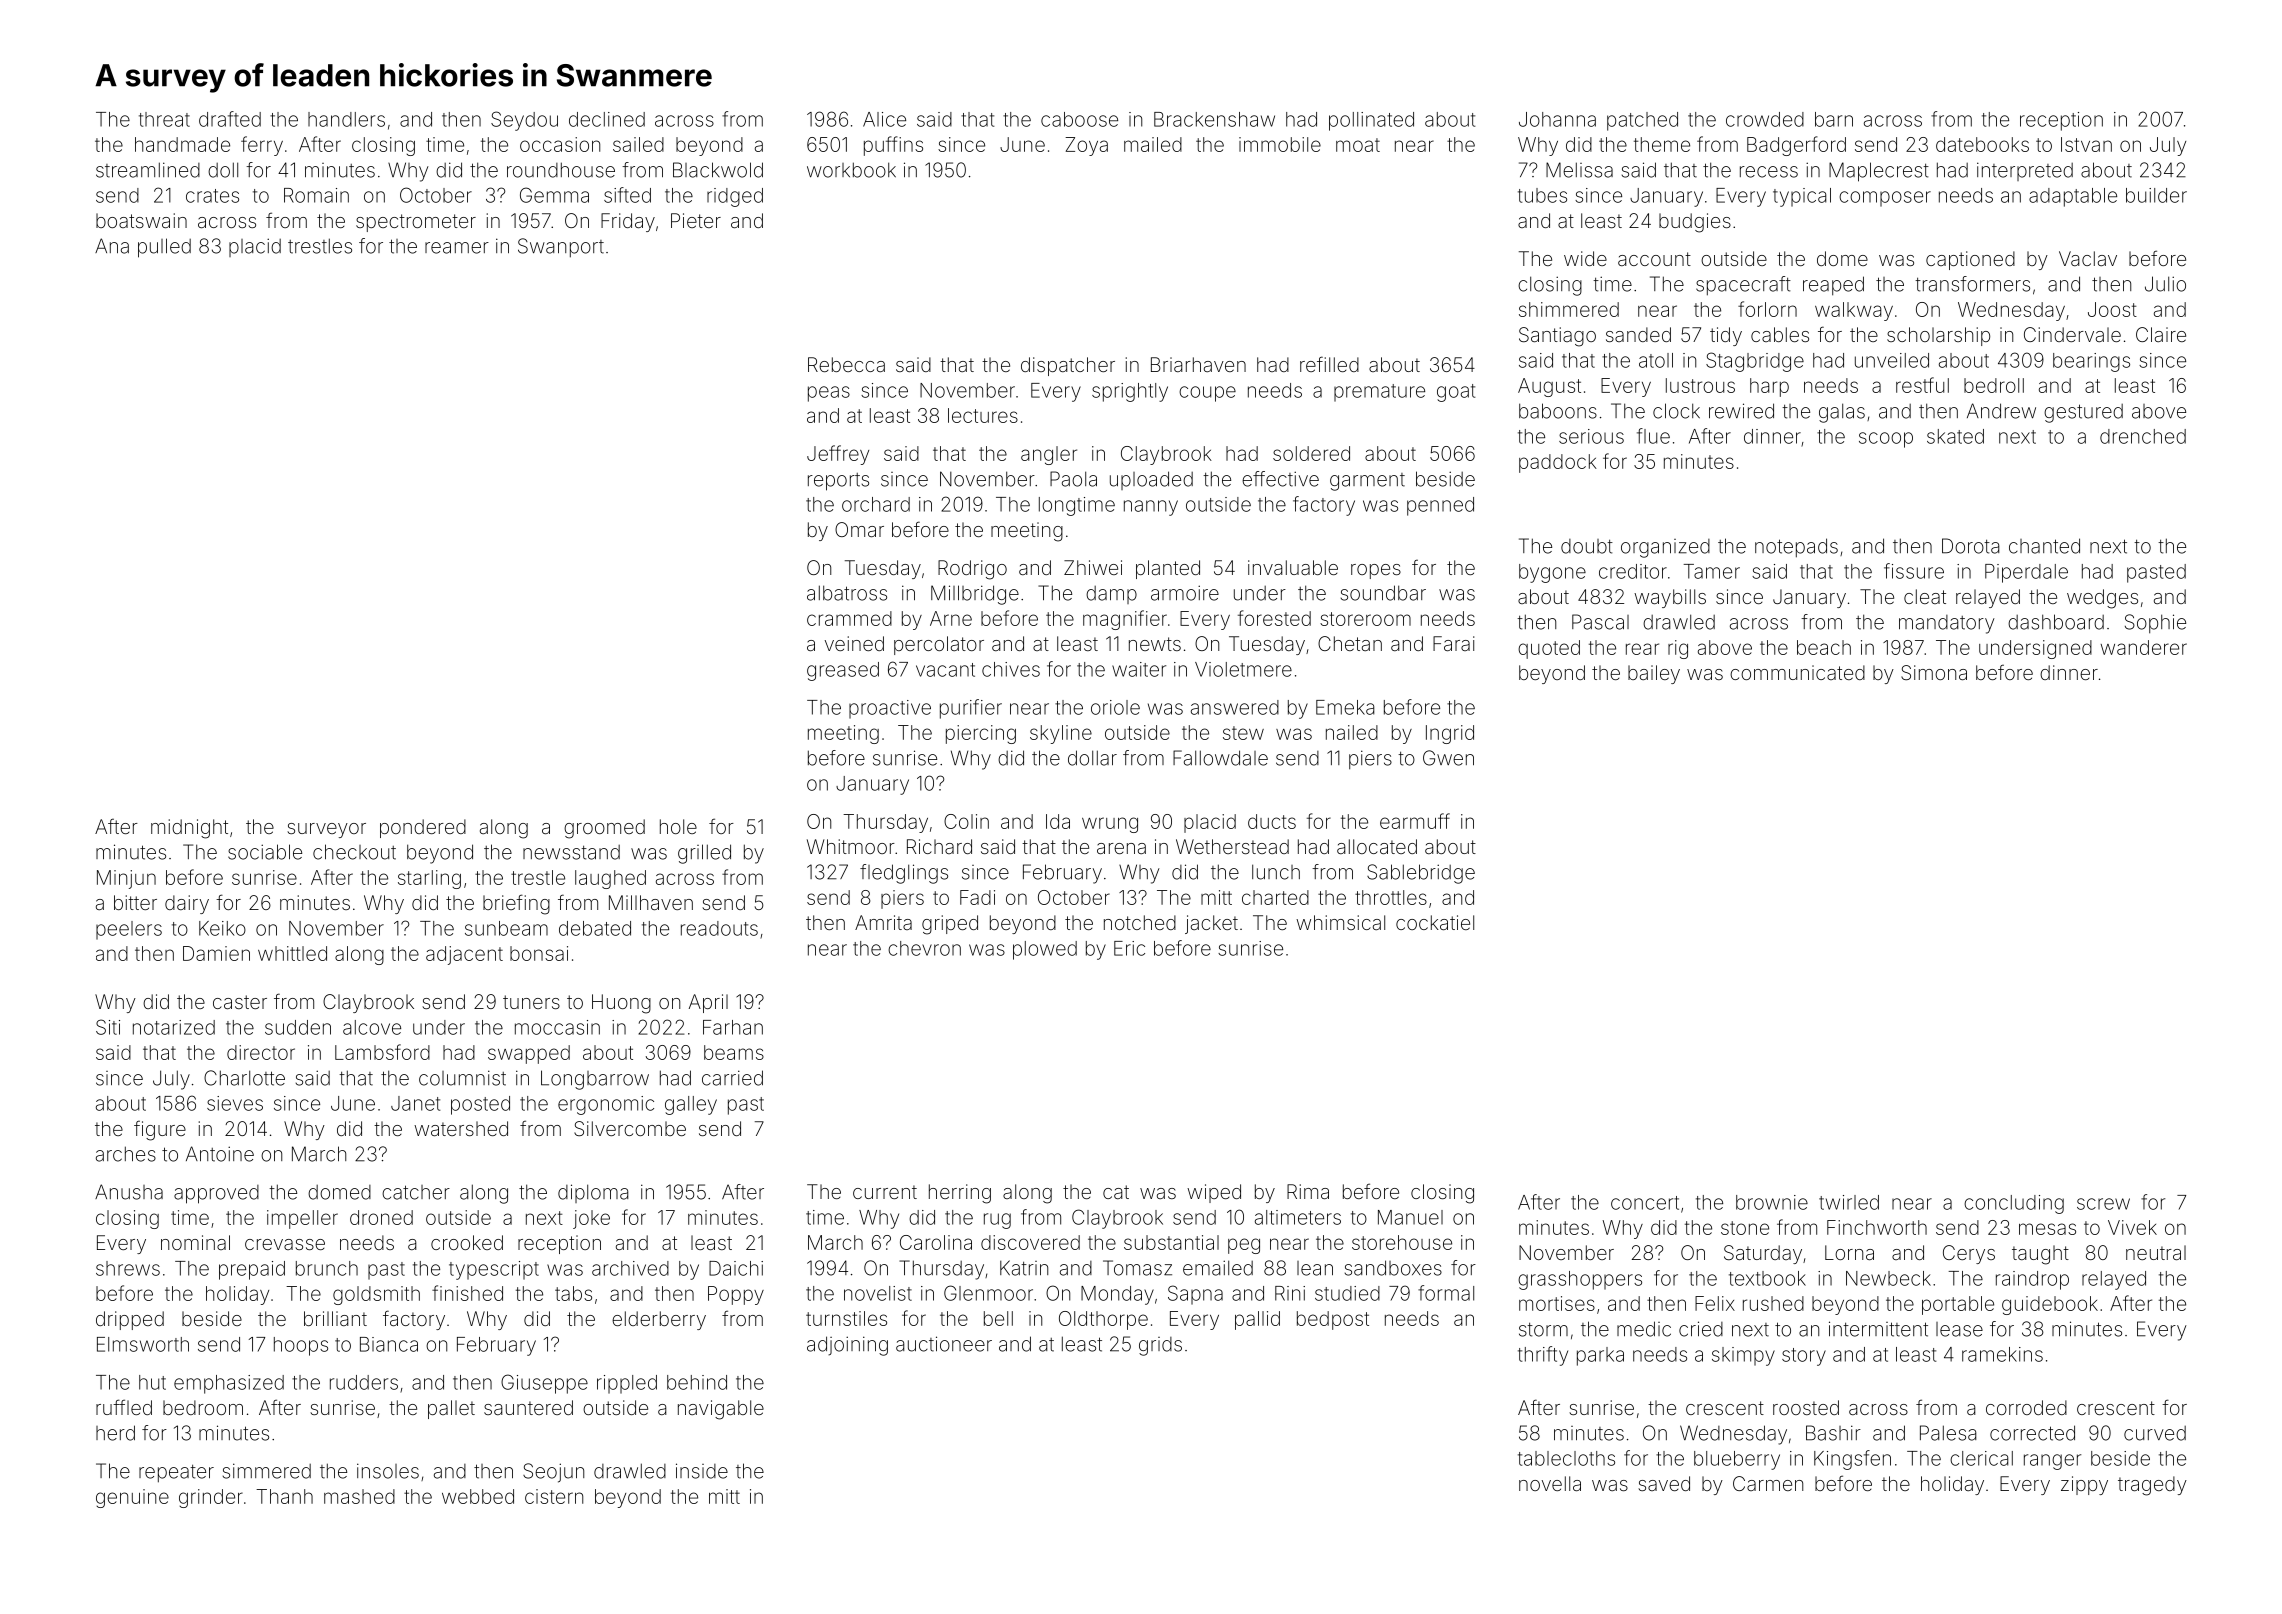 The width and height of the image is (2282, 1614). Describe the element at coordinates (467, 1293) in the image. I see `finished` at that location.
